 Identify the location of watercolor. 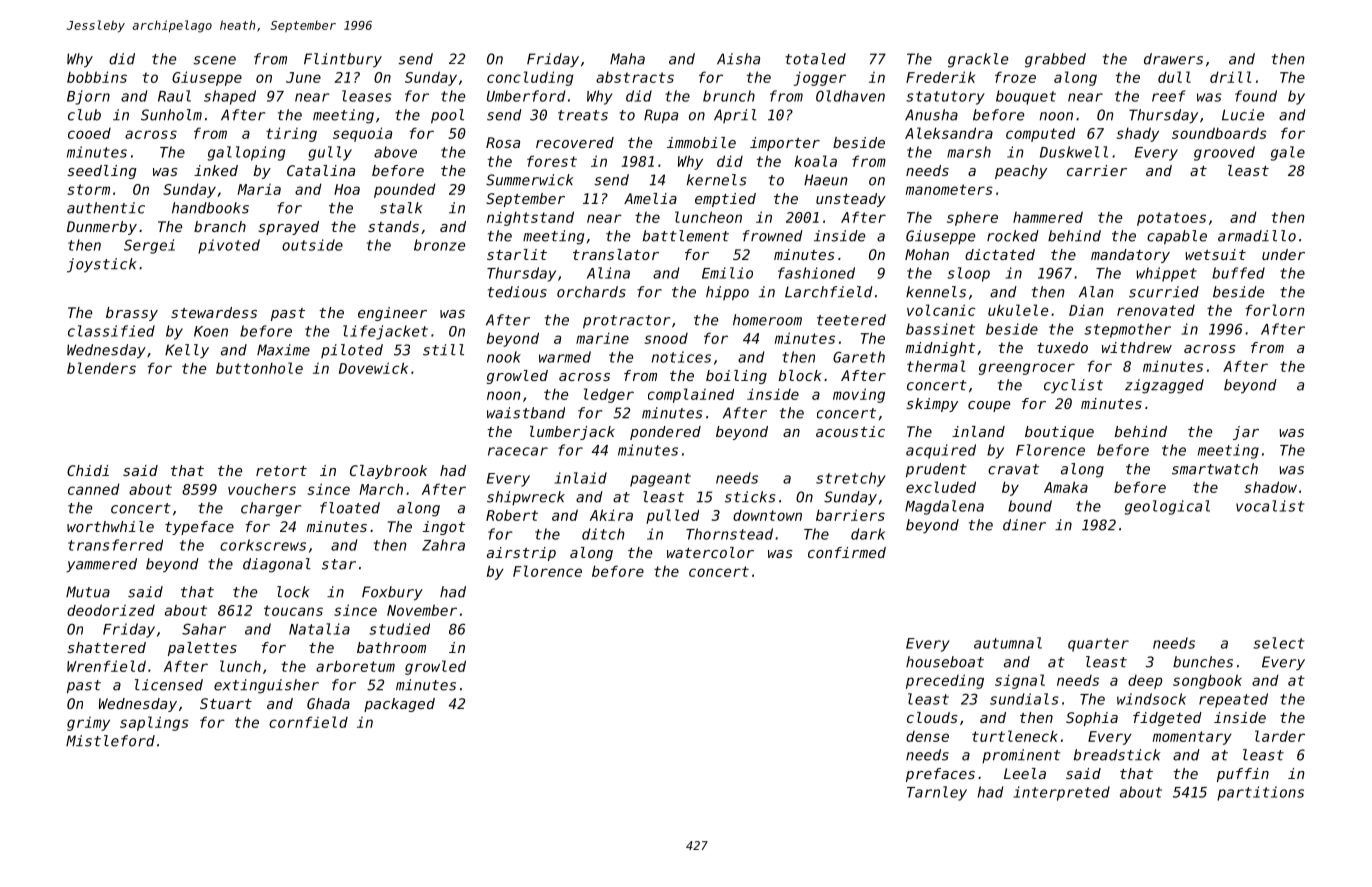
(710, 552).
